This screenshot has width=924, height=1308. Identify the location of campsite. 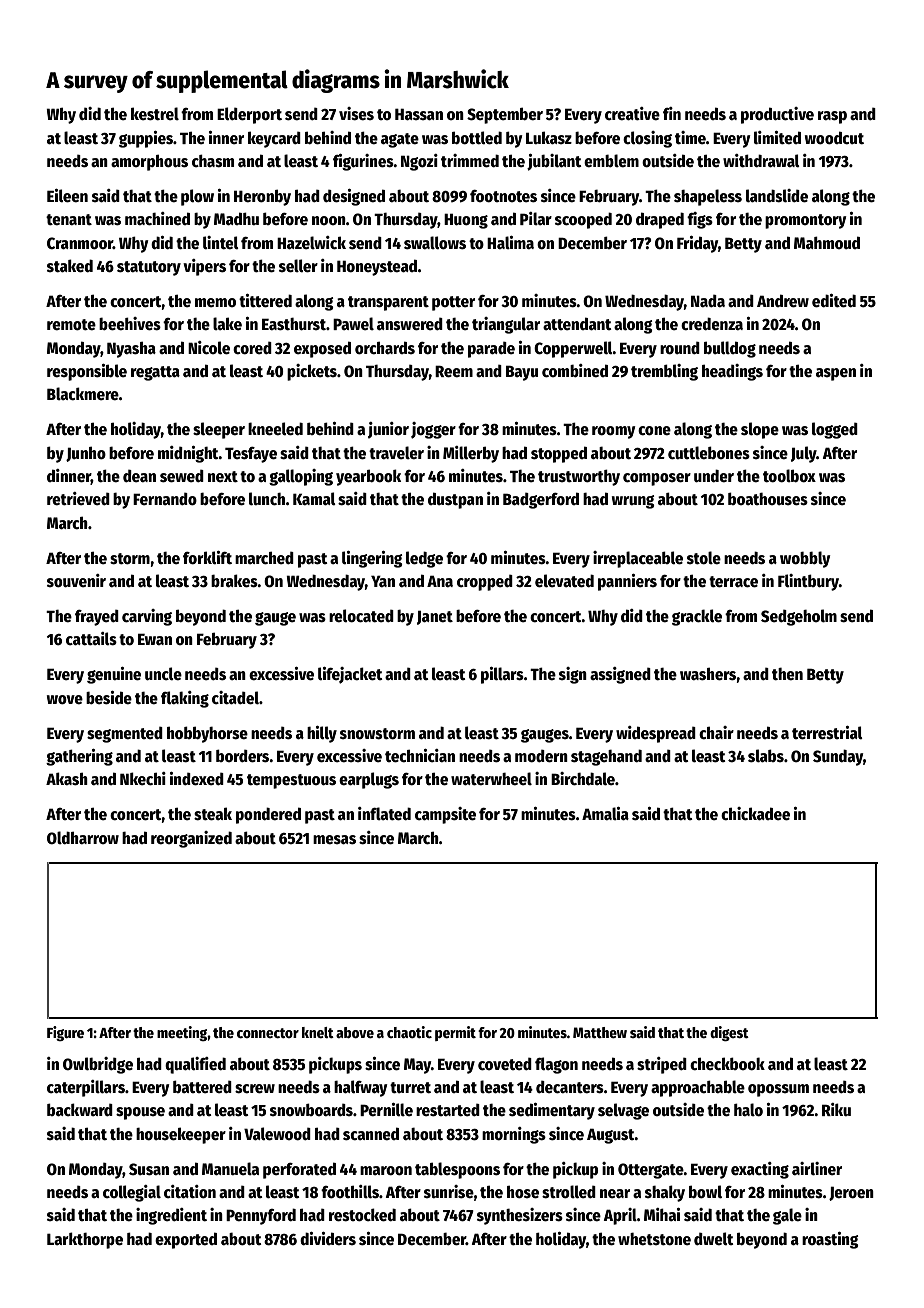
(445, 815).
